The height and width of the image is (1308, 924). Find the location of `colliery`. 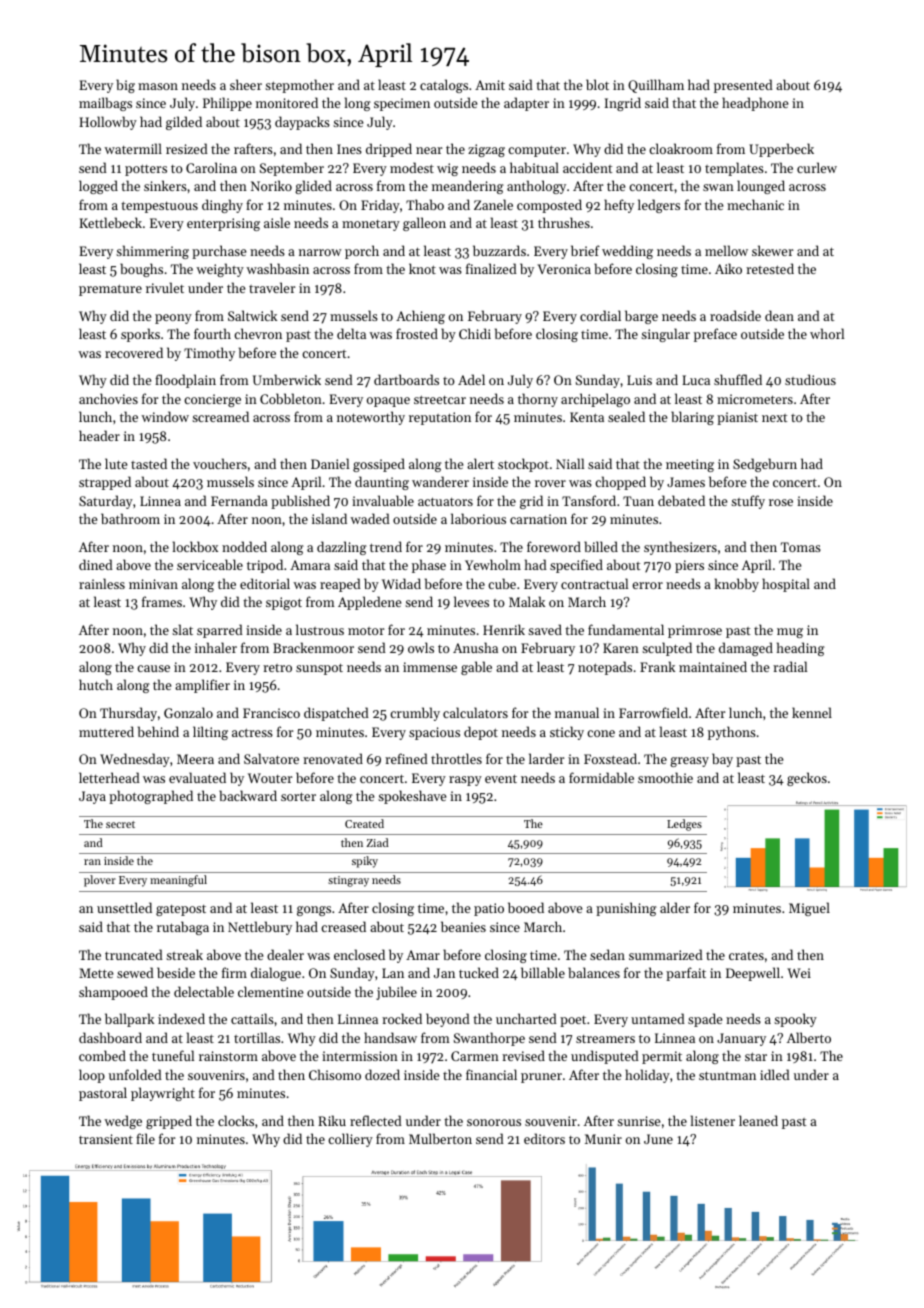

colliery is located at coordinates (350, 1140).
